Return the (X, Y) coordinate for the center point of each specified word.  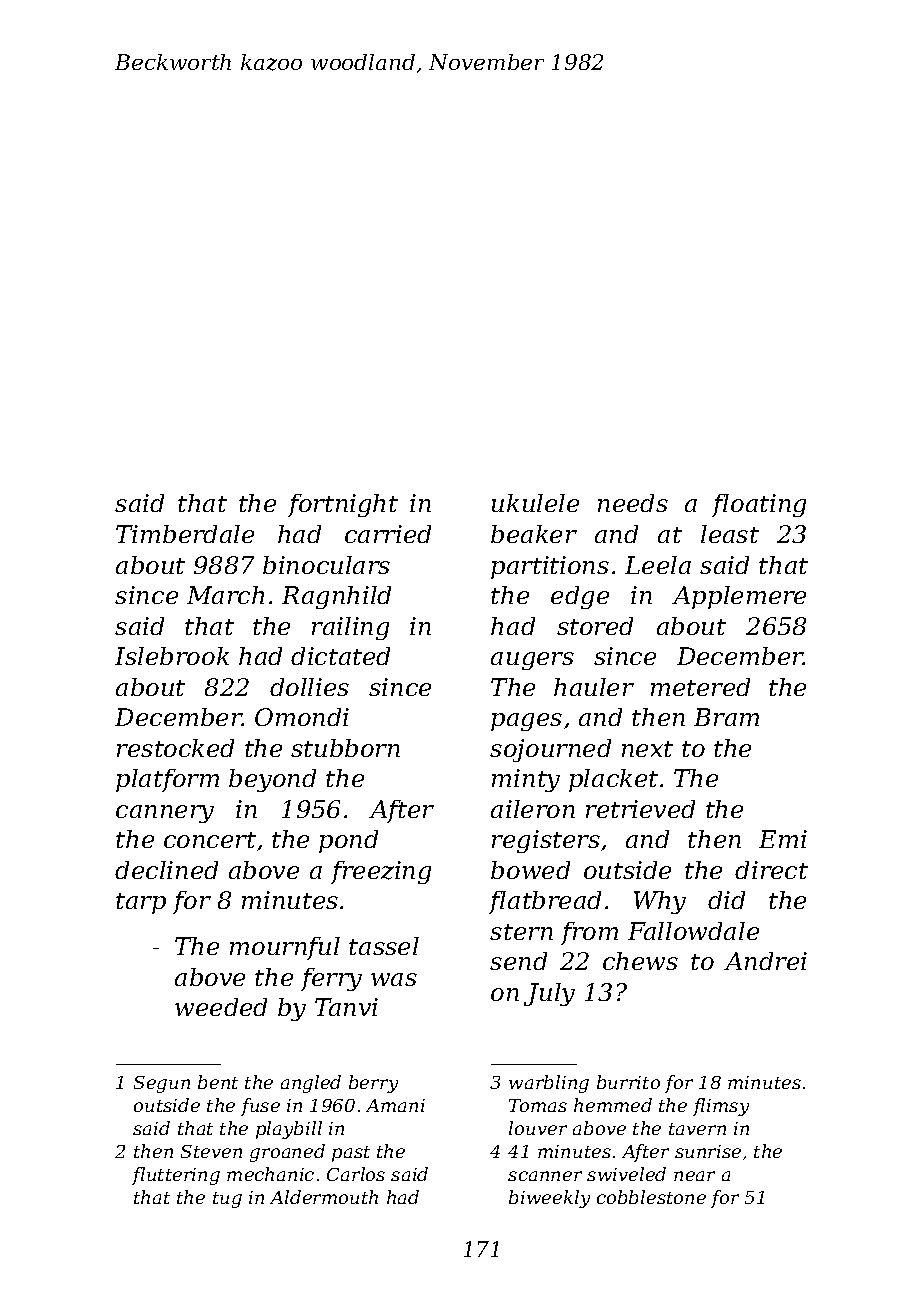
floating (759, 505)
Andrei (765, 961)
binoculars (326, 565)
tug (227, 1200)
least (730, 534)
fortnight (343, 505)
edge (580, 597)
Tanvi (346, 1007)
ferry (331, 979)
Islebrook (172, 656)
